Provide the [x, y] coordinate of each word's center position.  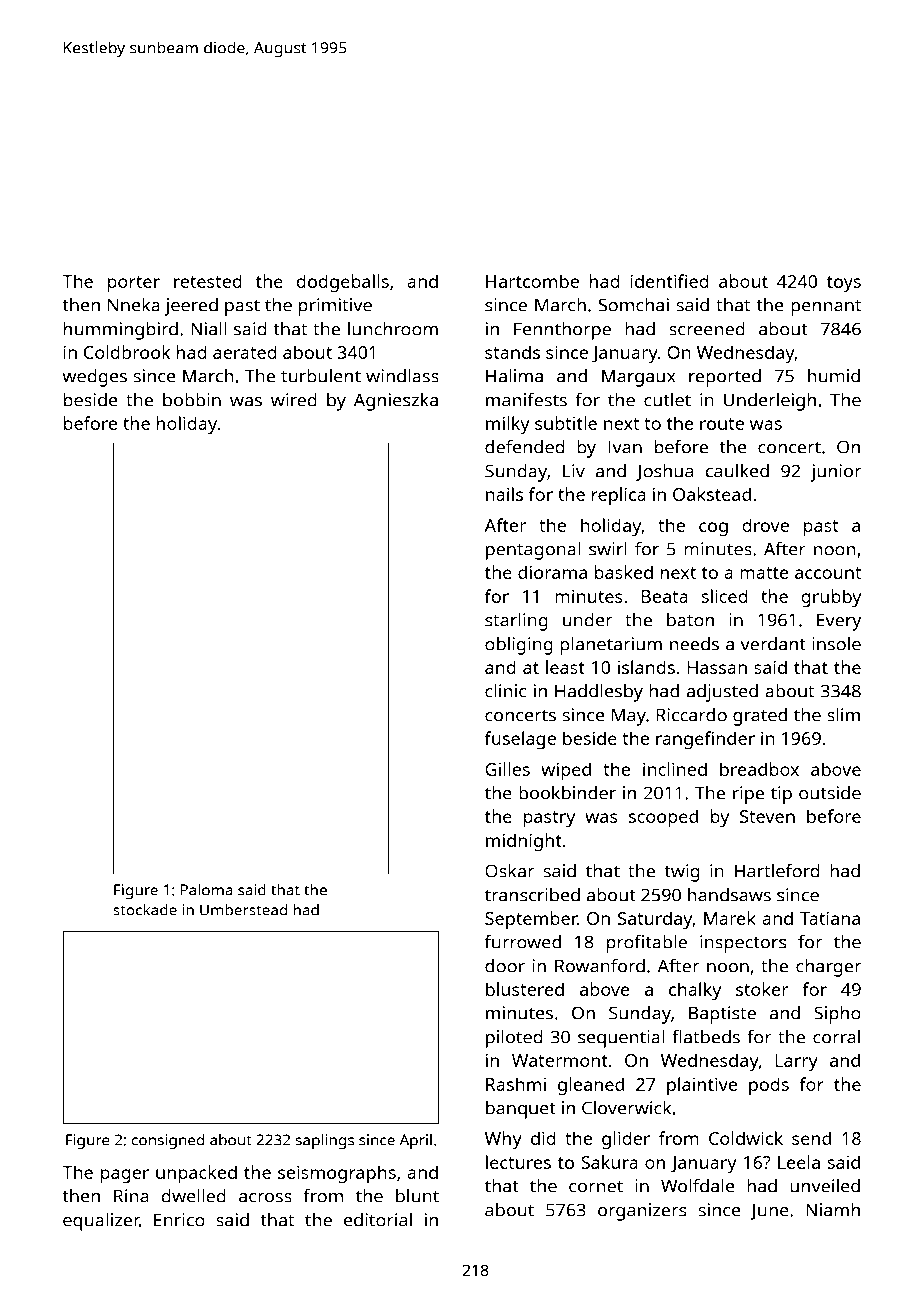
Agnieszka [396, 402]
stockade [145, 910]
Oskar [510, 871]
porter [134, 284]
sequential [621, 1038]
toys [844, 284]
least [565, 667]
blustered [525, 989]
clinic [506, 690]
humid [834, 376]
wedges [94, 378]
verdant [773, 644]
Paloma [206, 890]
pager [125, 1176]
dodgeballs [343, 283]
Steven [767, 816]
